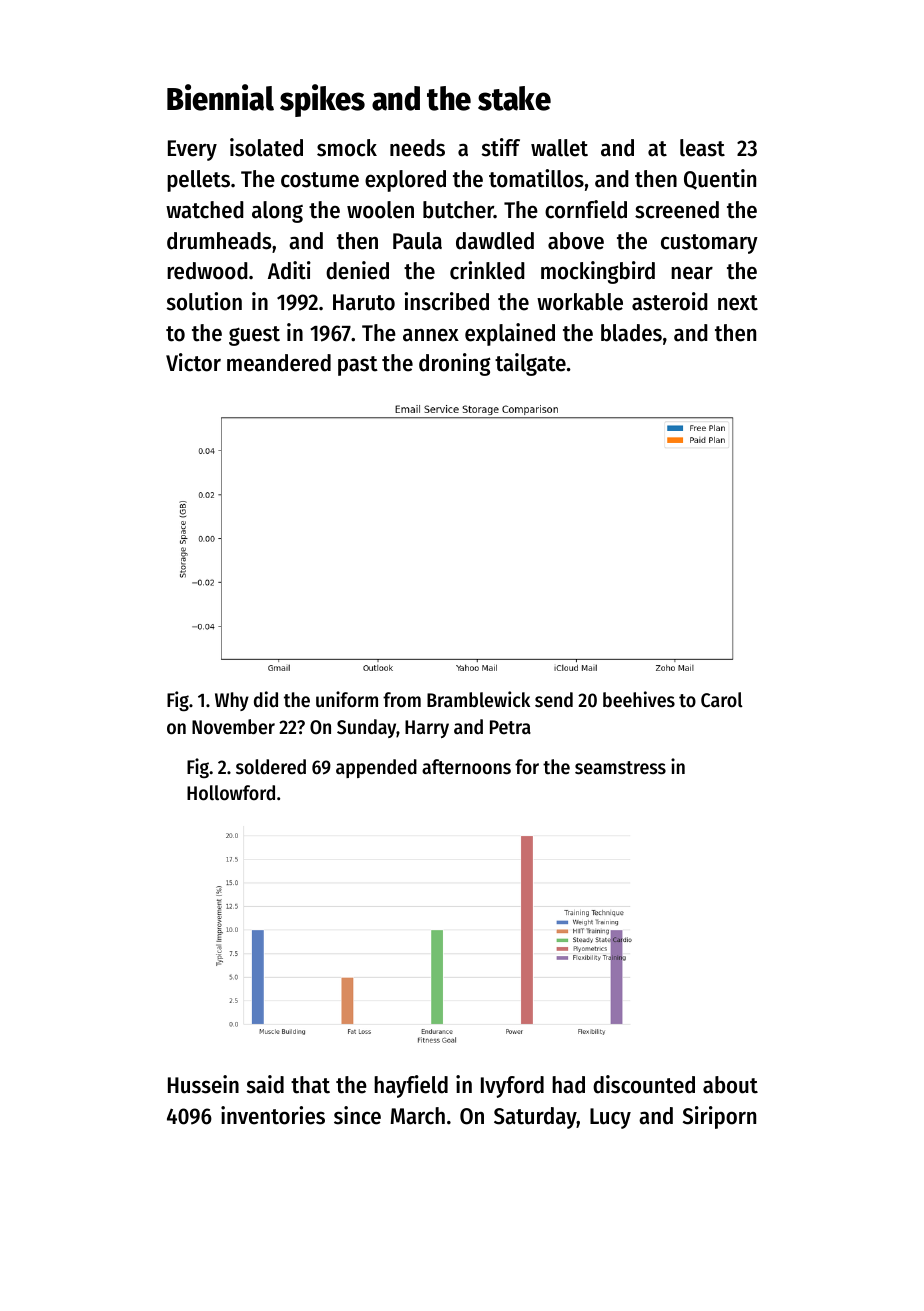 The width and height of the document is (924, 1311). I want to click on Carol, so click(722, 700).
